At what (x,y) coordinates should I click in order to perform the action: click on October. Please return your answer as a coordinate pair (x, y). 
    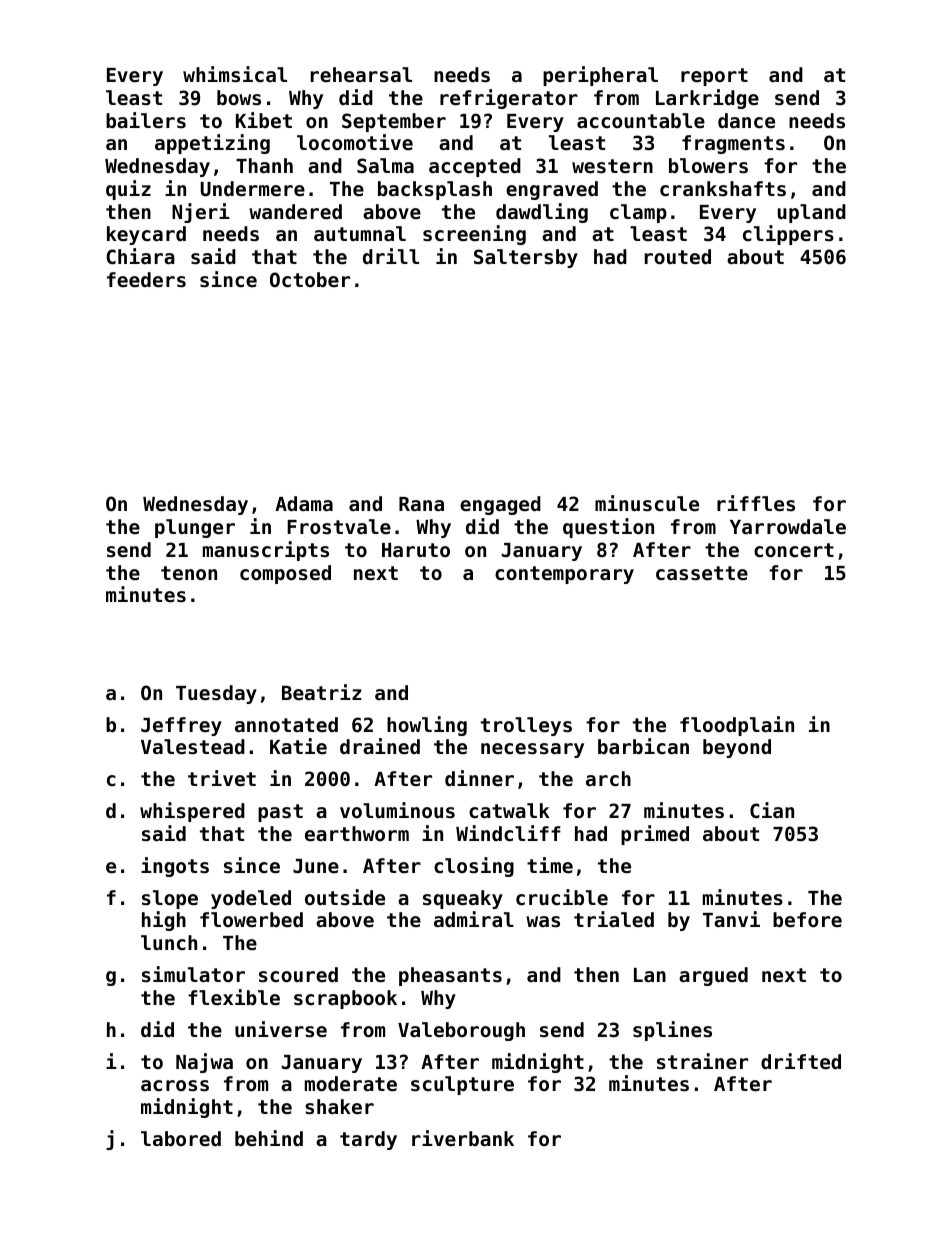
    Looking at the image, I should click on (310, 279).
